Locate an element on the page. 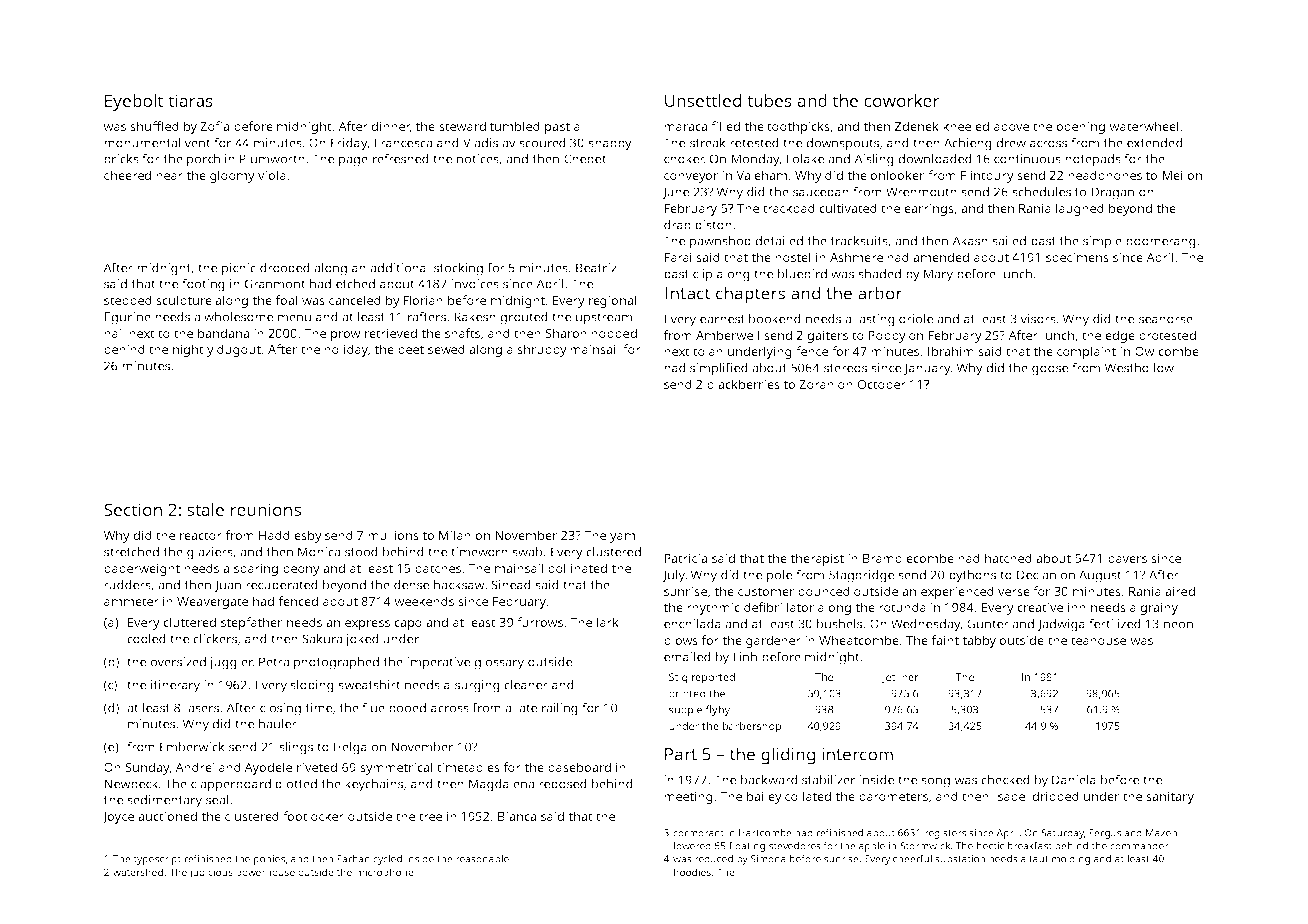  Bramblecombe is located at coordinates (908, 558).
